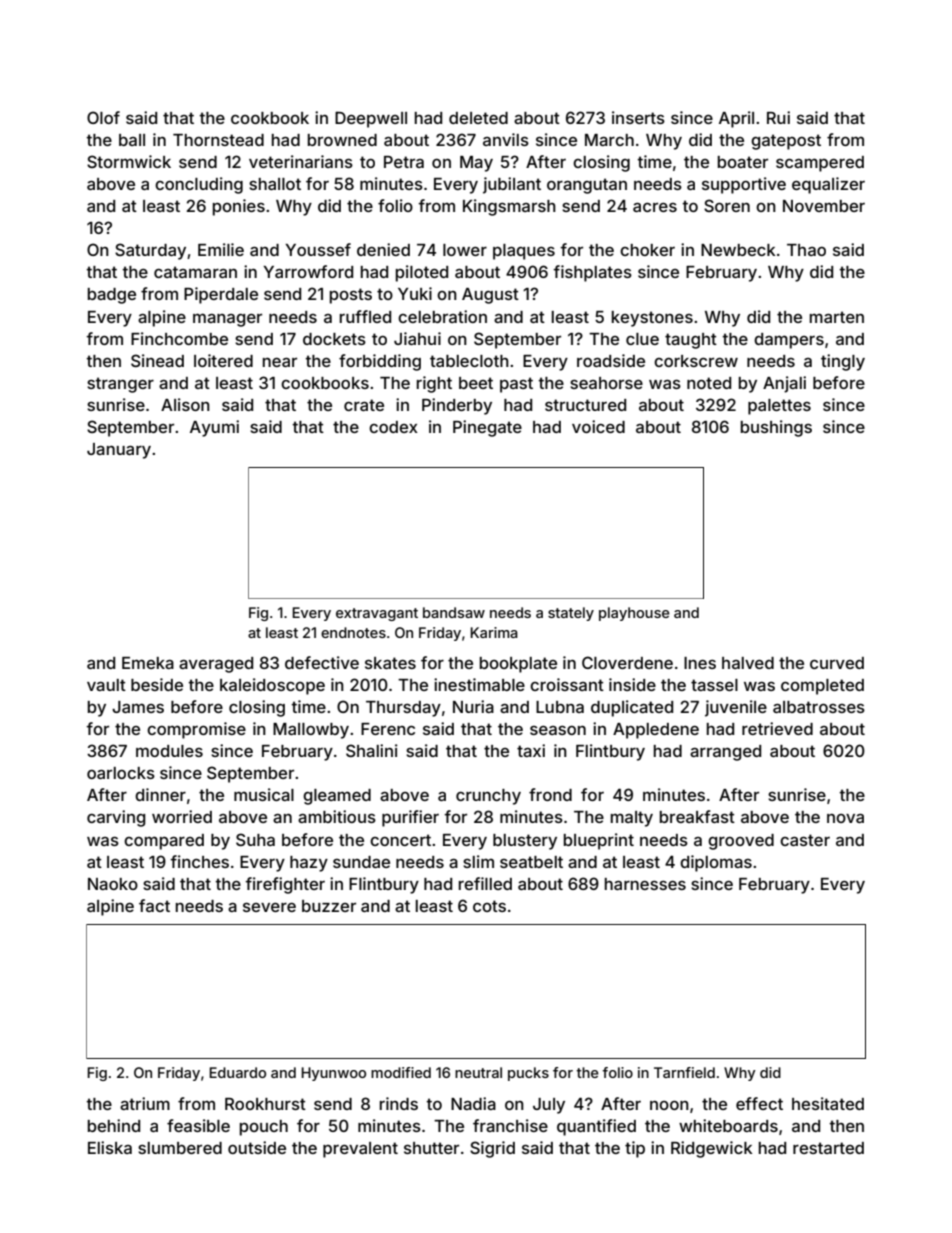 The height and width of the screenshot is (1233, 952). What do you see at coordinates (789, 341) in the screenshot?
I see `dampers` at bounding box center [789, 341].
